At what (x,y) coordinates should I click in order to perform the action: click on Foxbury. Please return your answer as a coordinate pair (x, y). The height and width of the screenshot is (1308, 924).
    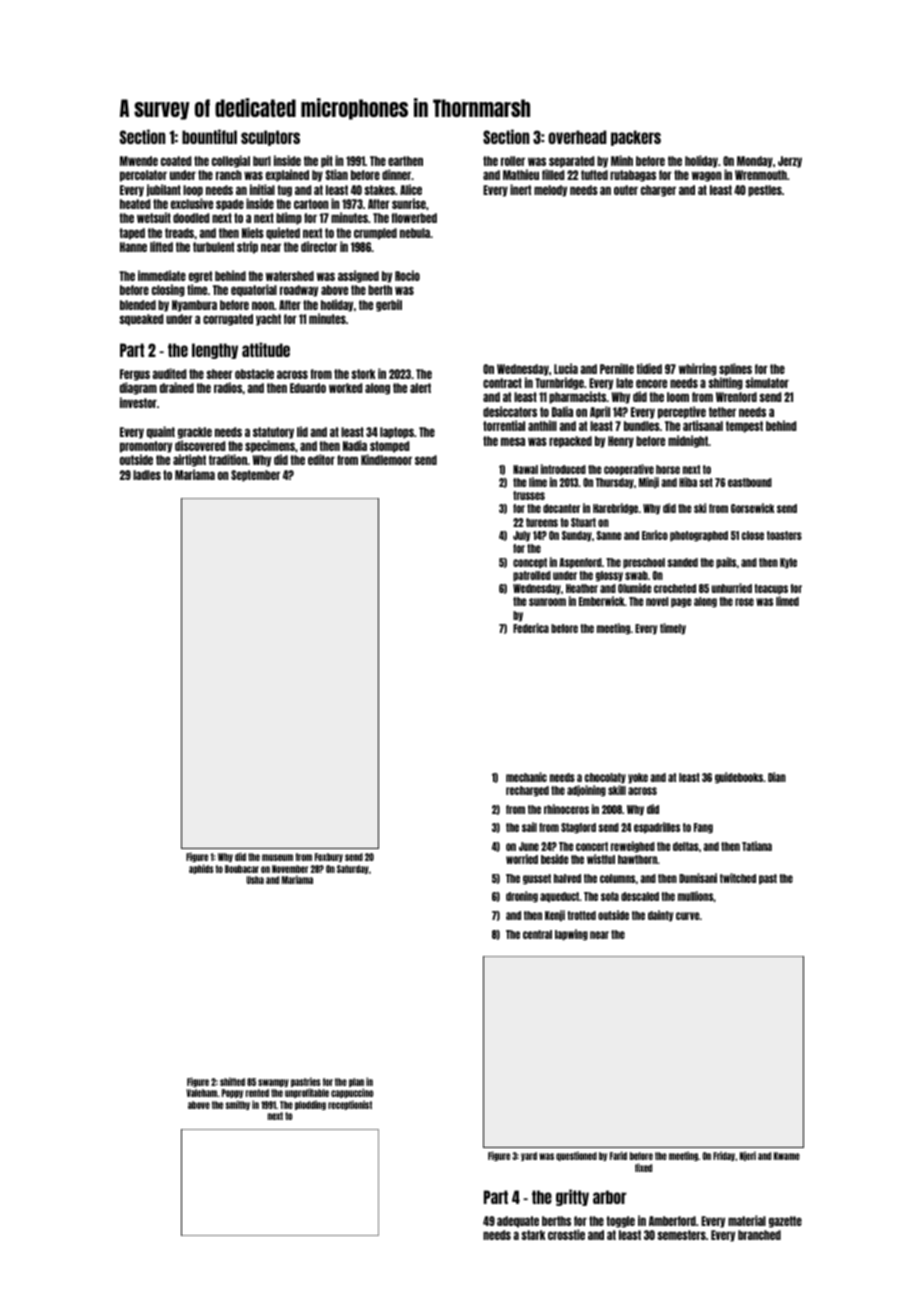
    Looking at the image, I should click on (329, 857).
